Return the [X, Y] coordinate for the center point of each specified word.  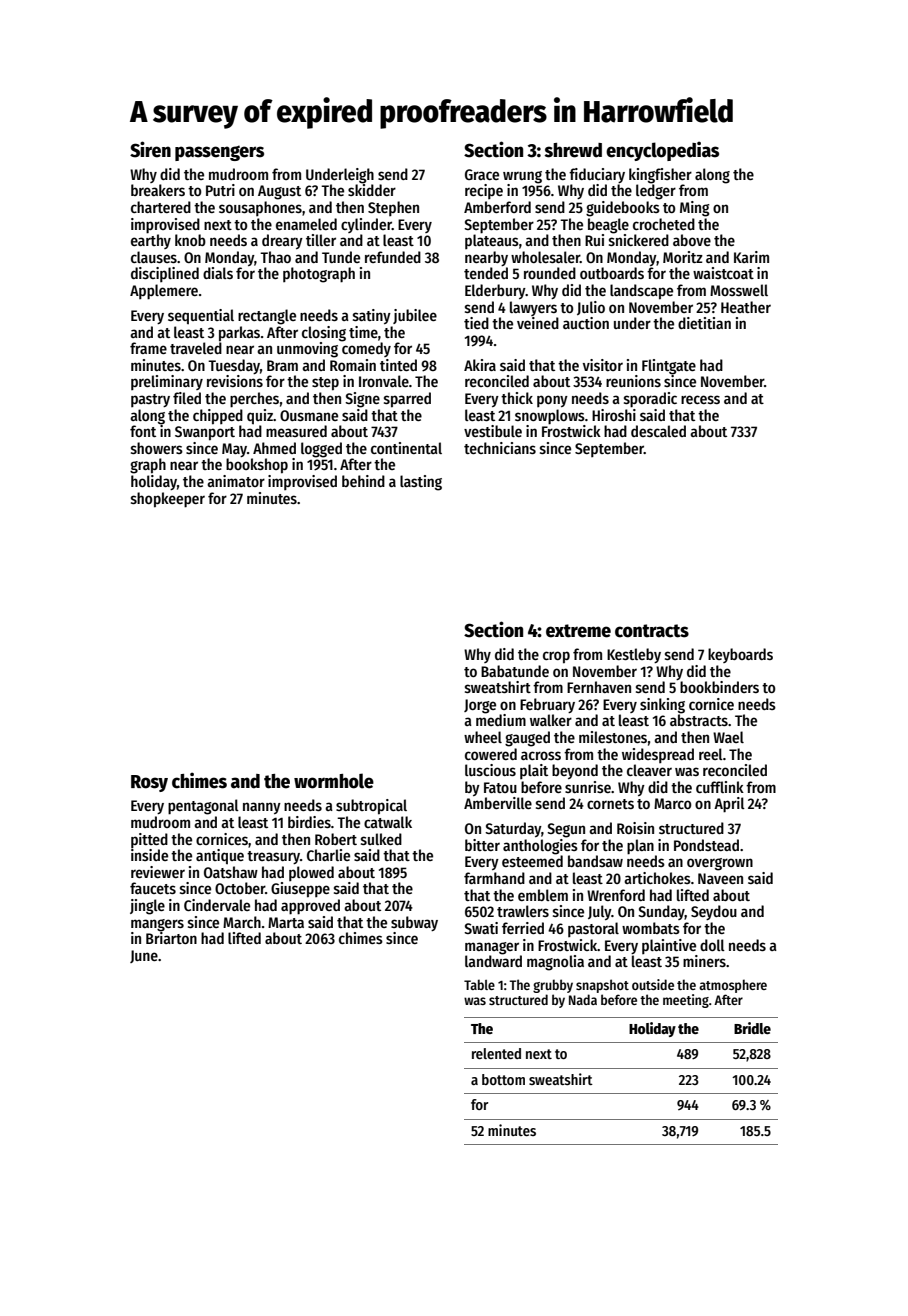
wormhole [334, 781]
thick [517, 398]
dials [218, 273]
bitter [482, 845]
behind [363, 481]
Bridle [752, 1028]
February [547, 705]
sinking [662, 706]
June [144, 956]
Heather [746, 307]
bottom [503, 1079]
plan [640, 847]
